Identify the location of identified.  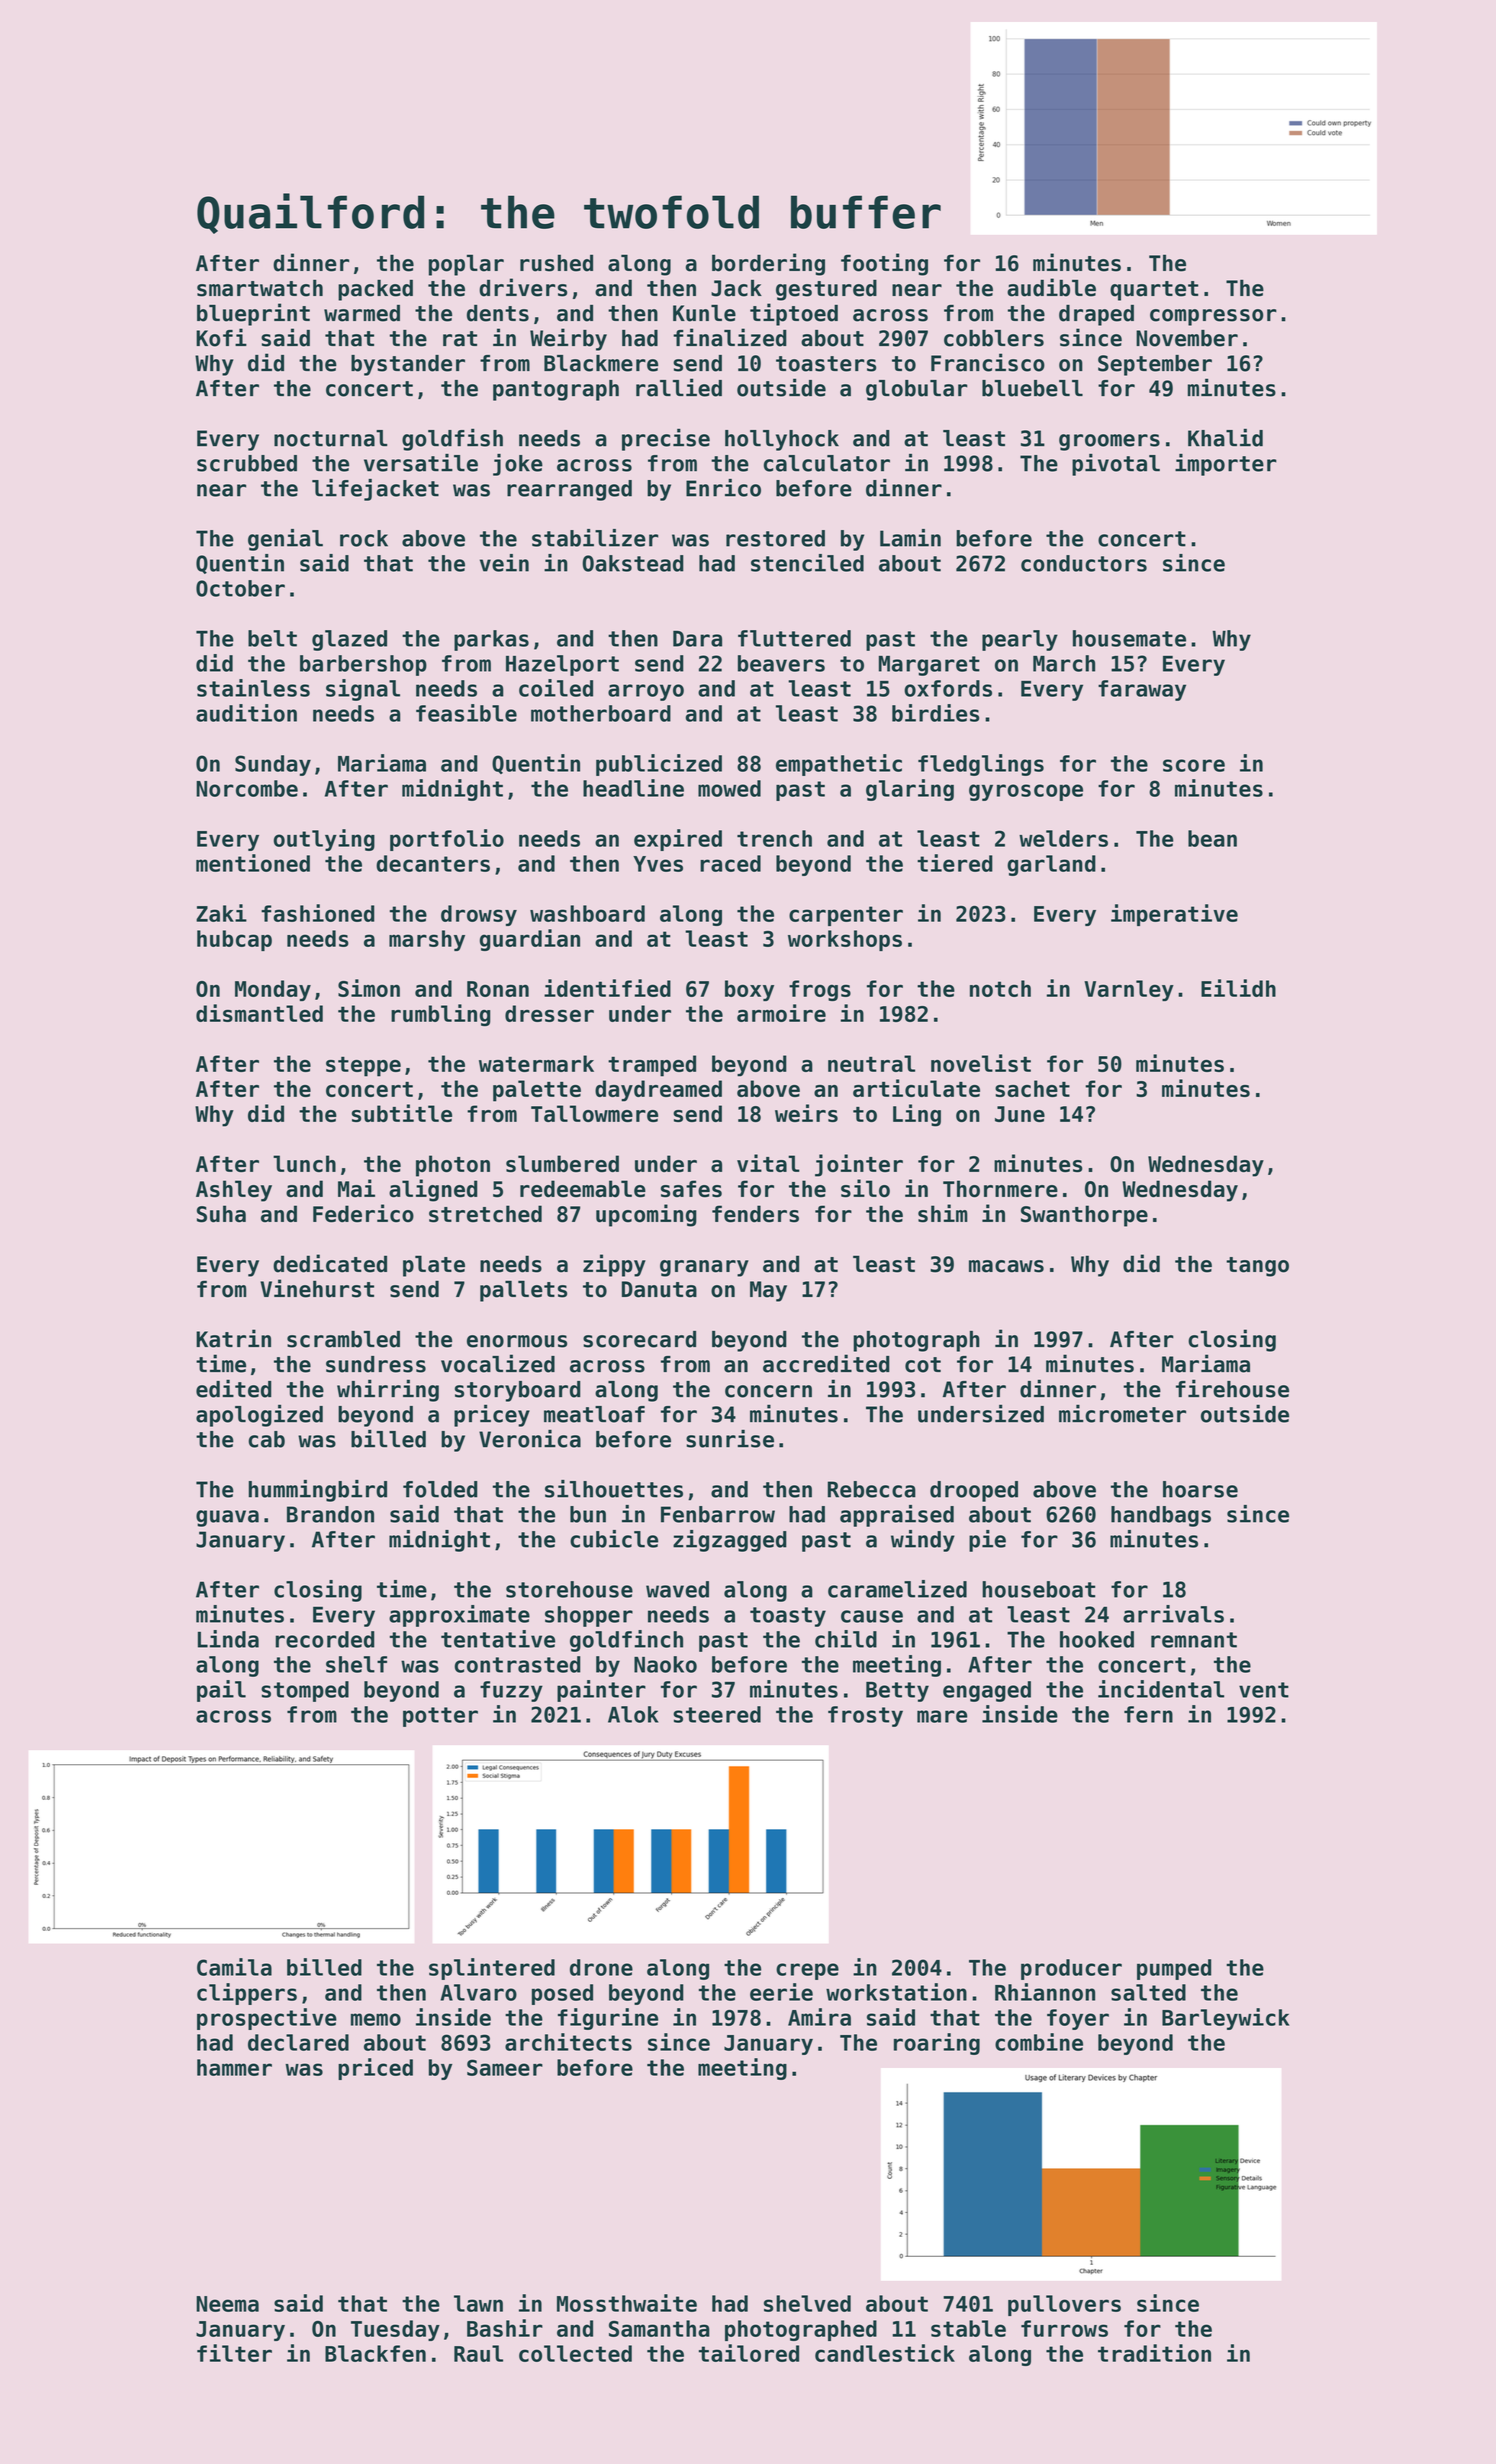
(607, 988).
